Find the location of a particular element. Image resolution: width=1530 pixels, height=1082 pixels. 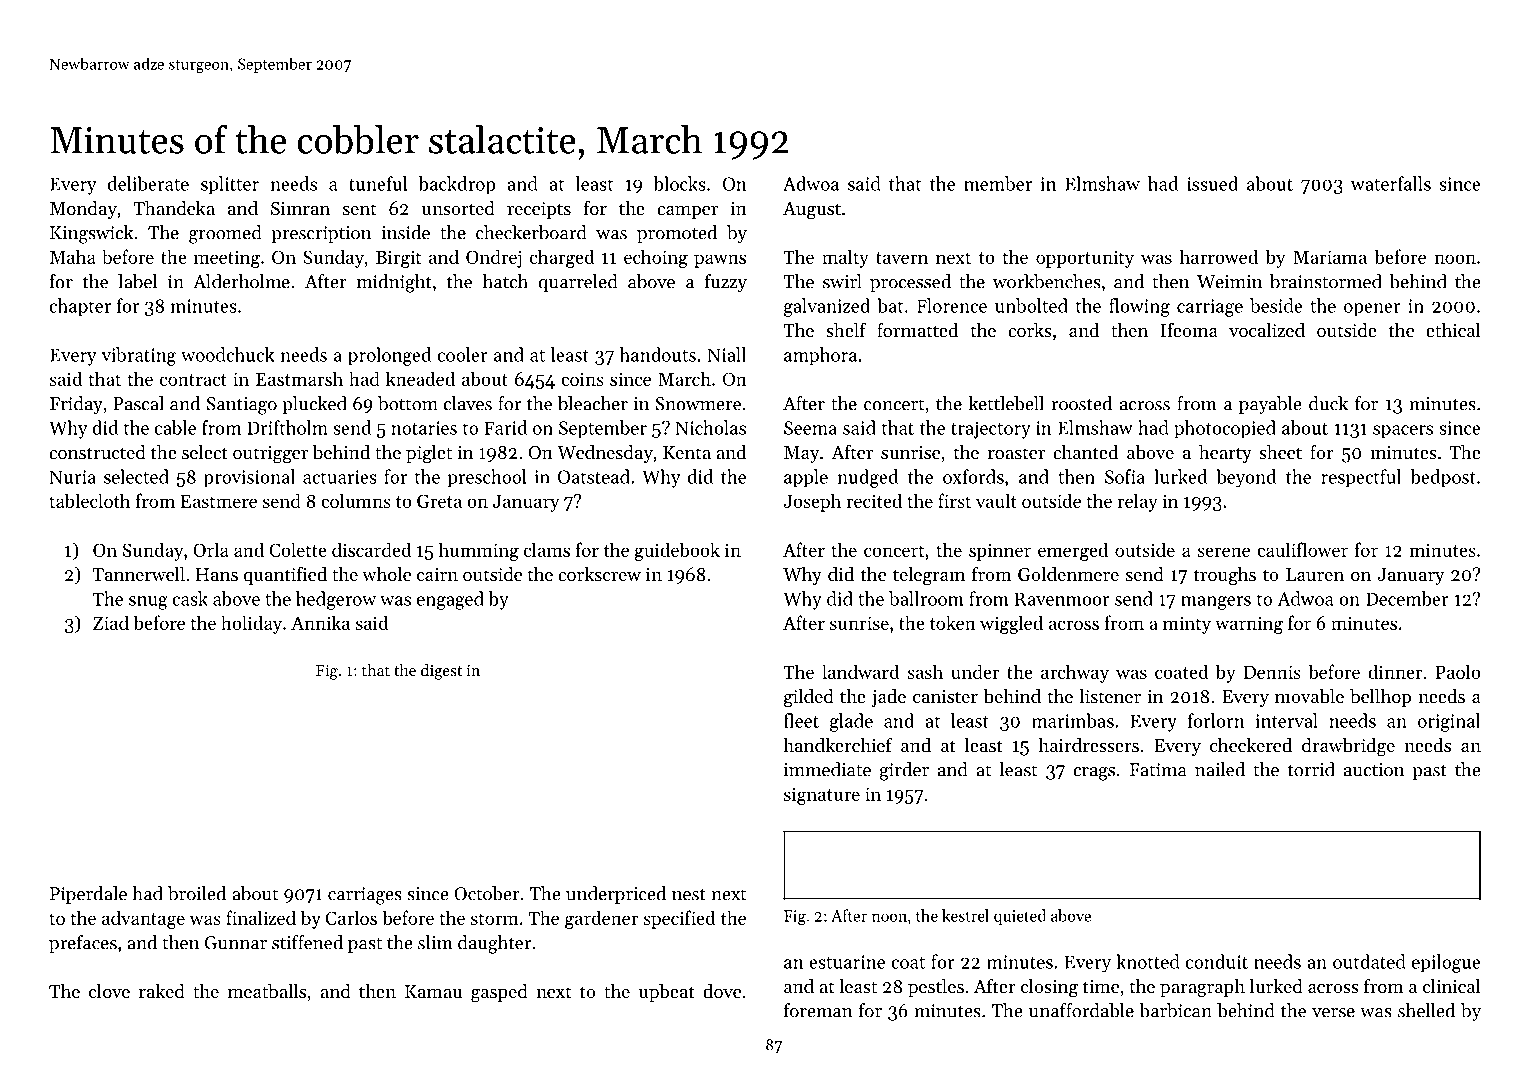

landward is located at coordinates (860, 671).
